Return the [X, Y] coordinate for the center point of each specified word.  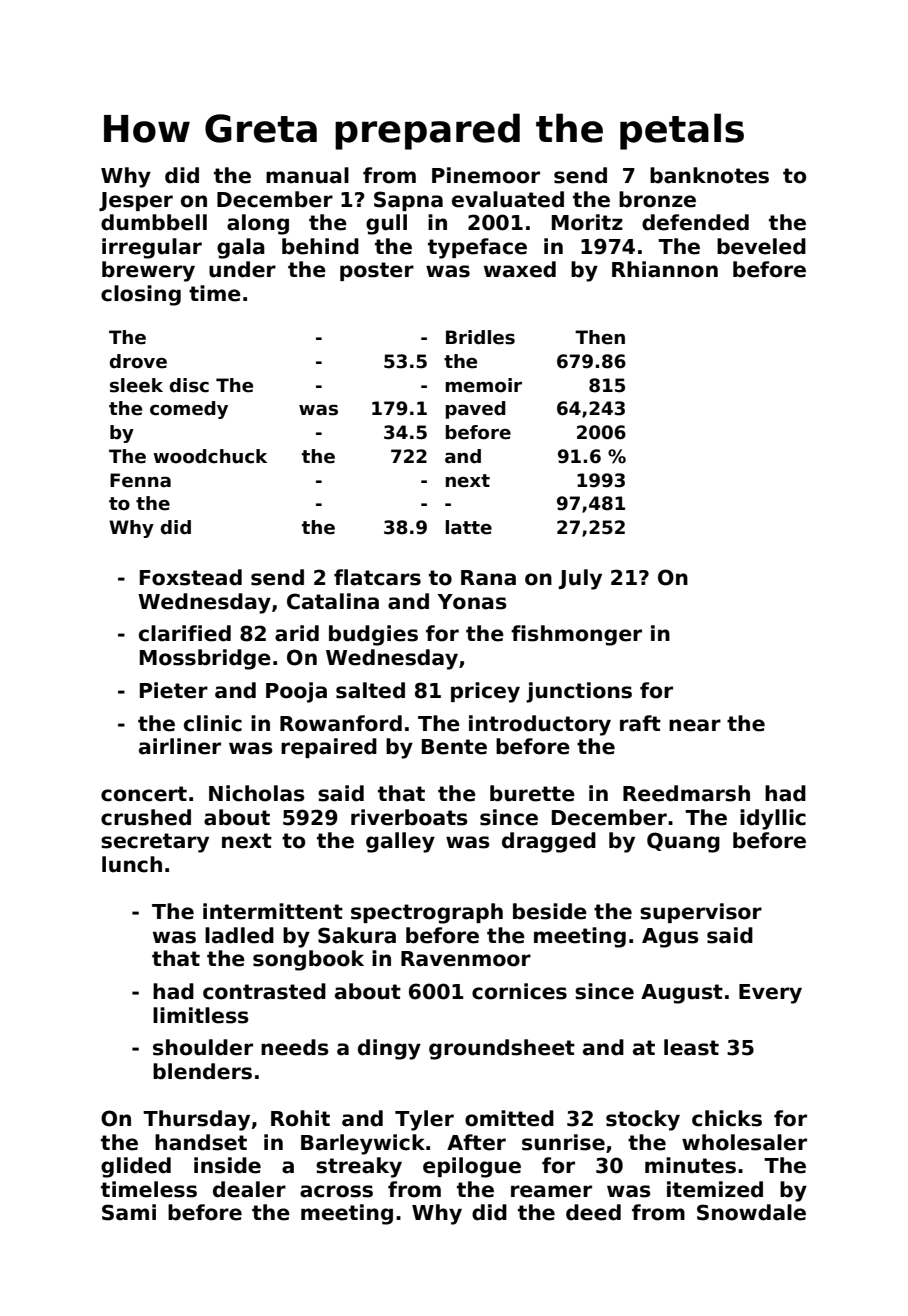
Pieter [174, 690]
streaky [359, 1167]
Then [600, 337]
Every [770, 994]
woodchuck [210, 456]
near [695, 725]
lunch [132, 864]
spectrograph [427, 913]
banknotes [709, 175]
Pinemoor [486, 175]
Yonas [472, 602]
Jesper [136, 201]
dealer [249, 1189]
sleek [136, 385]
